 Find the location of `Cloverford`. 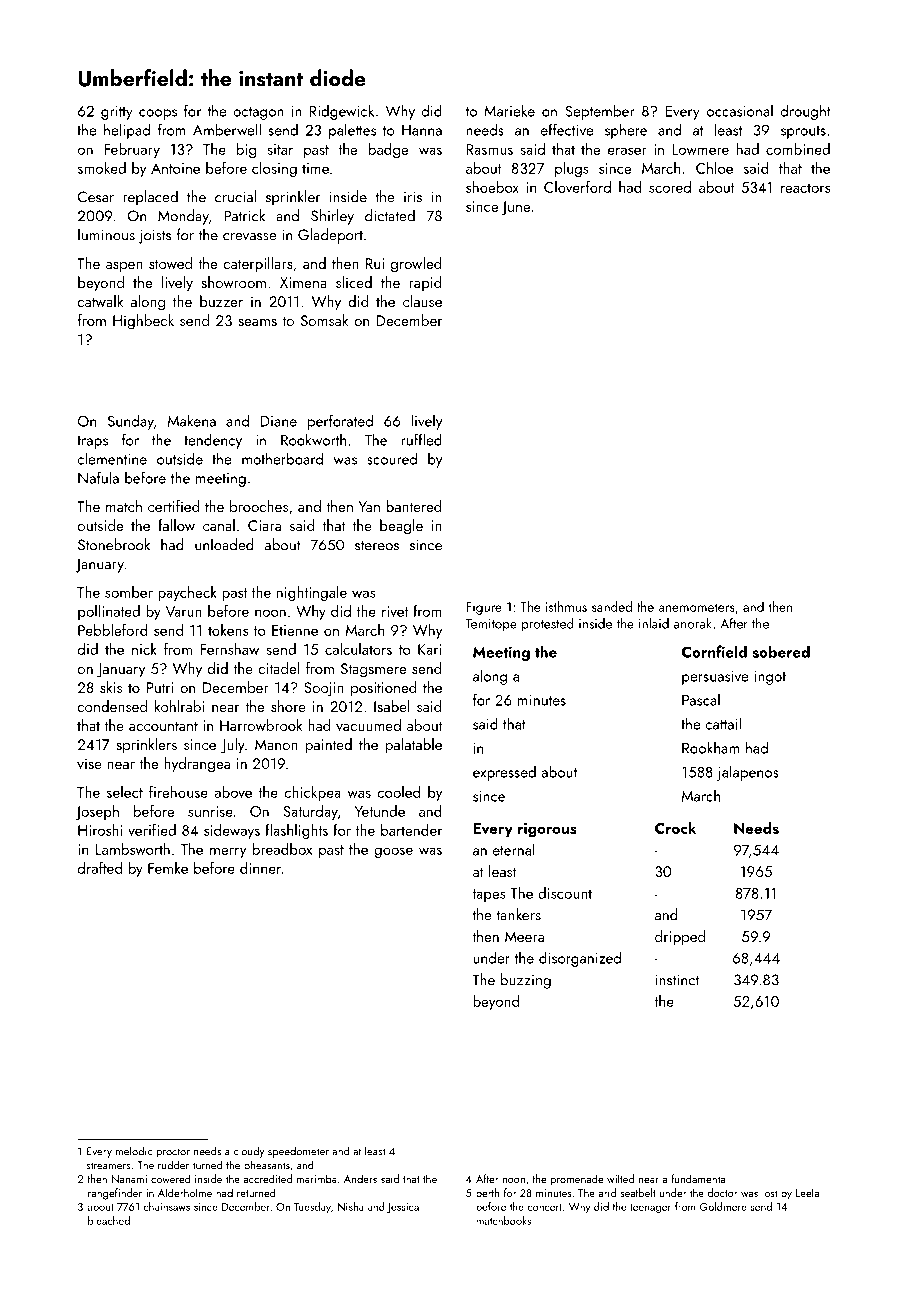

Cloverford is located at coordinates (577, 187).
